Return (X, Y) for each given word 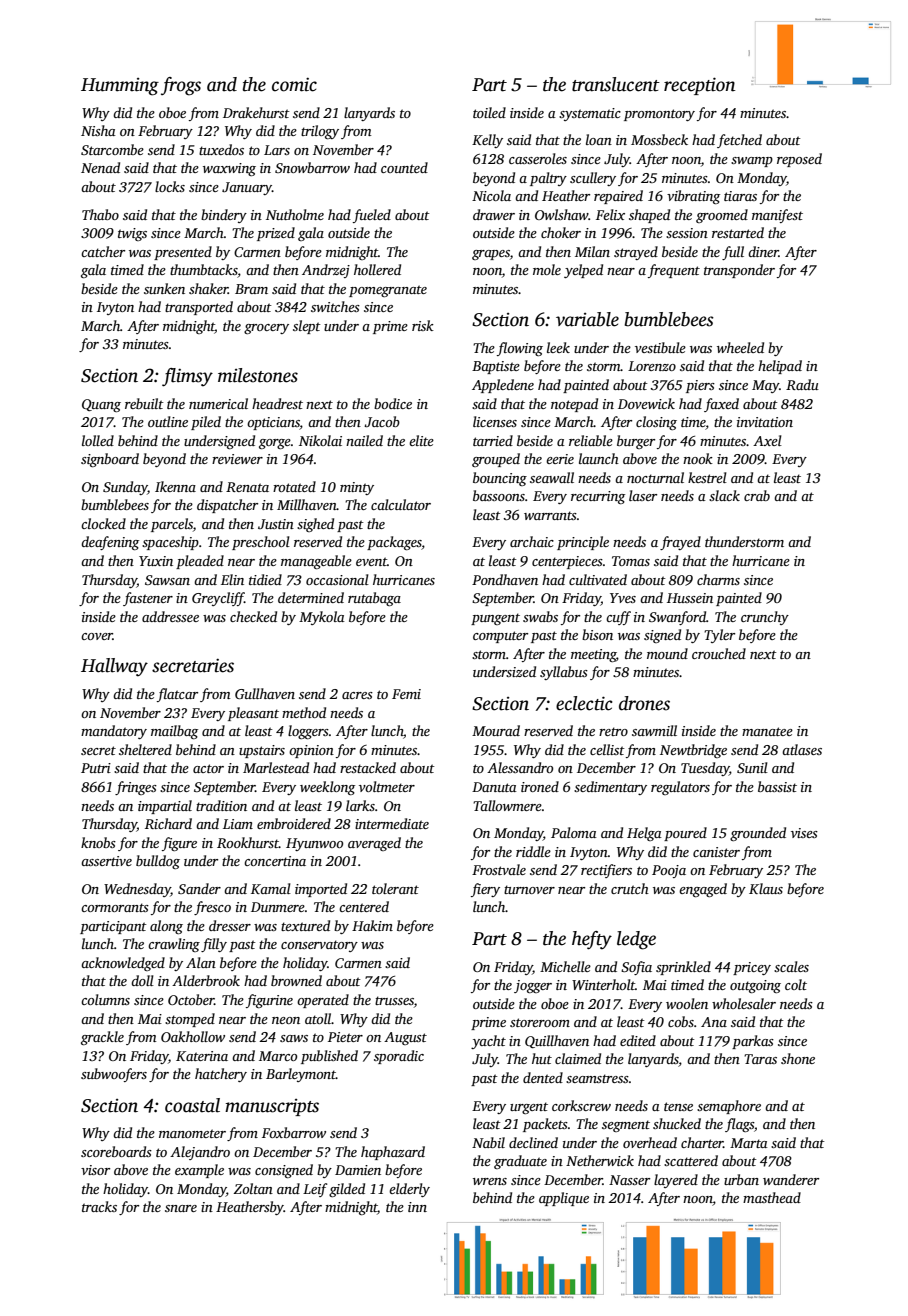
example (199, 1171)
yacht (488, 1042)
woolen (687, 1003)
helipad (780, 367)
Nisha (98, 130)
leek (558, 347)
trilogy (320, 132)
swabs (540, 616)
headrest (277, 403)
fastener (148, 599)
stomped (190, 1020)
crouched (719, 653)
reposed (799, 160)
